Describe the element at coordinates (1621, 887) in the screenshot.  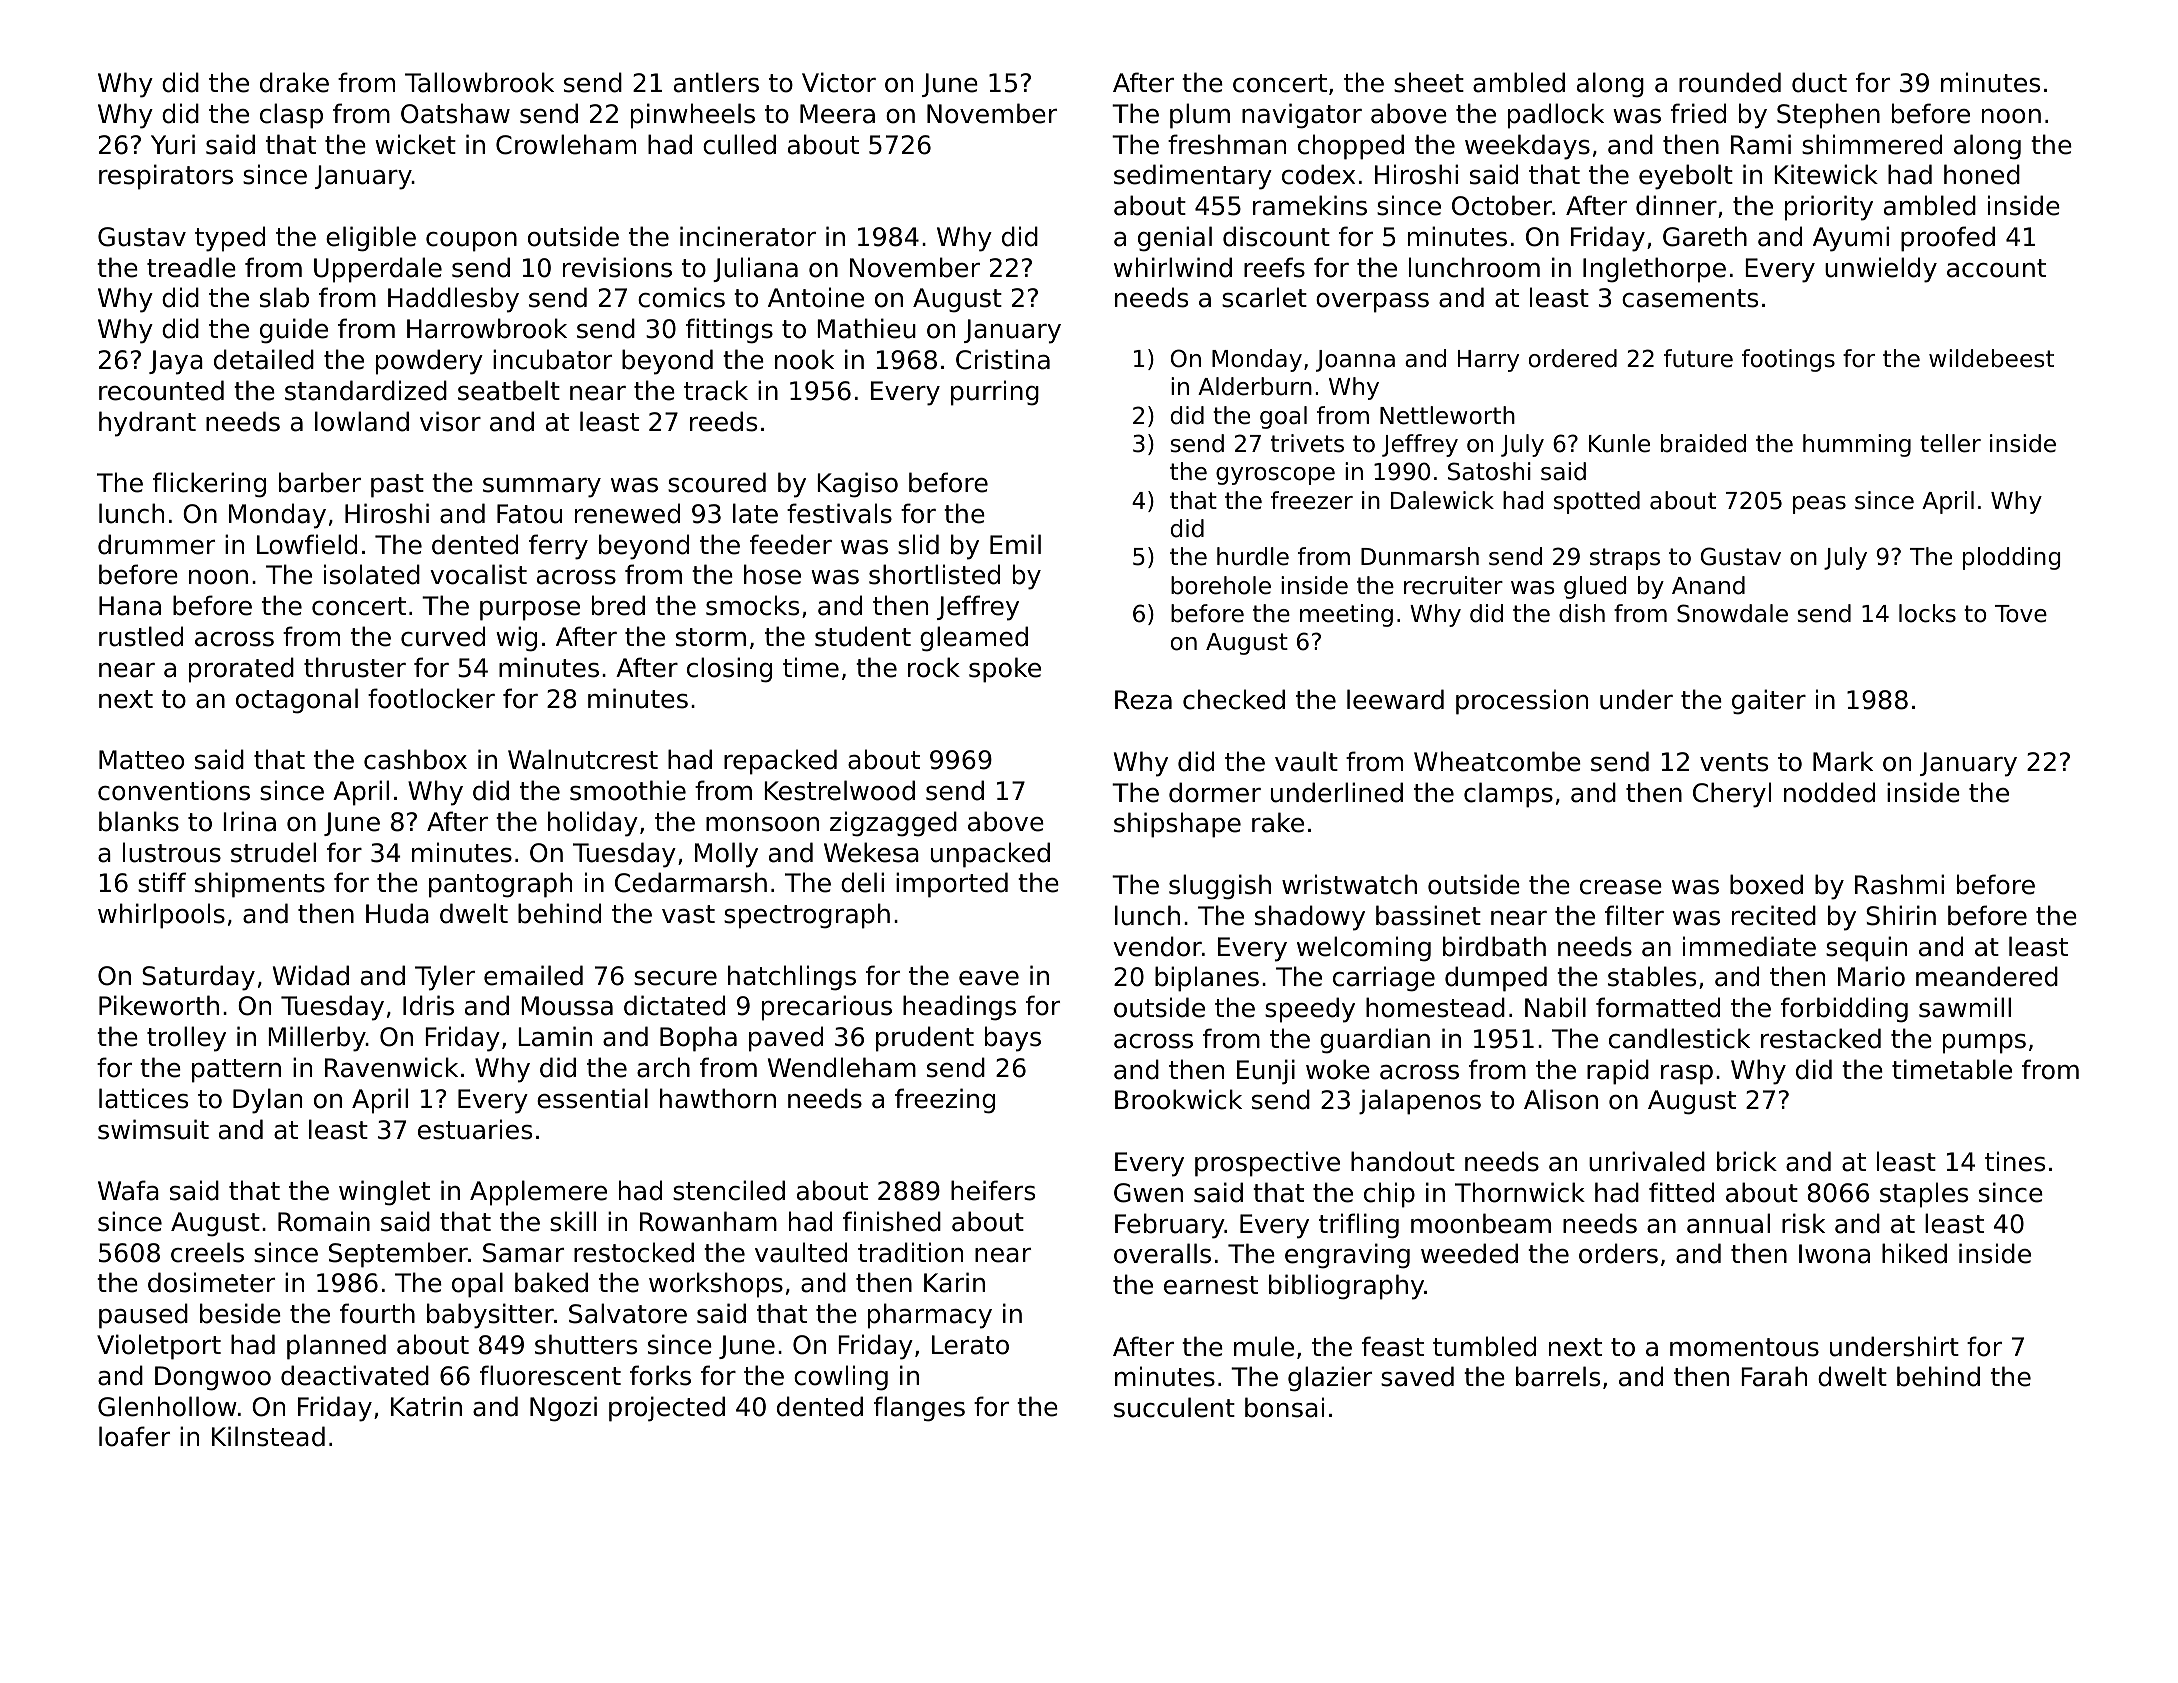
I see `crease` at that location.
